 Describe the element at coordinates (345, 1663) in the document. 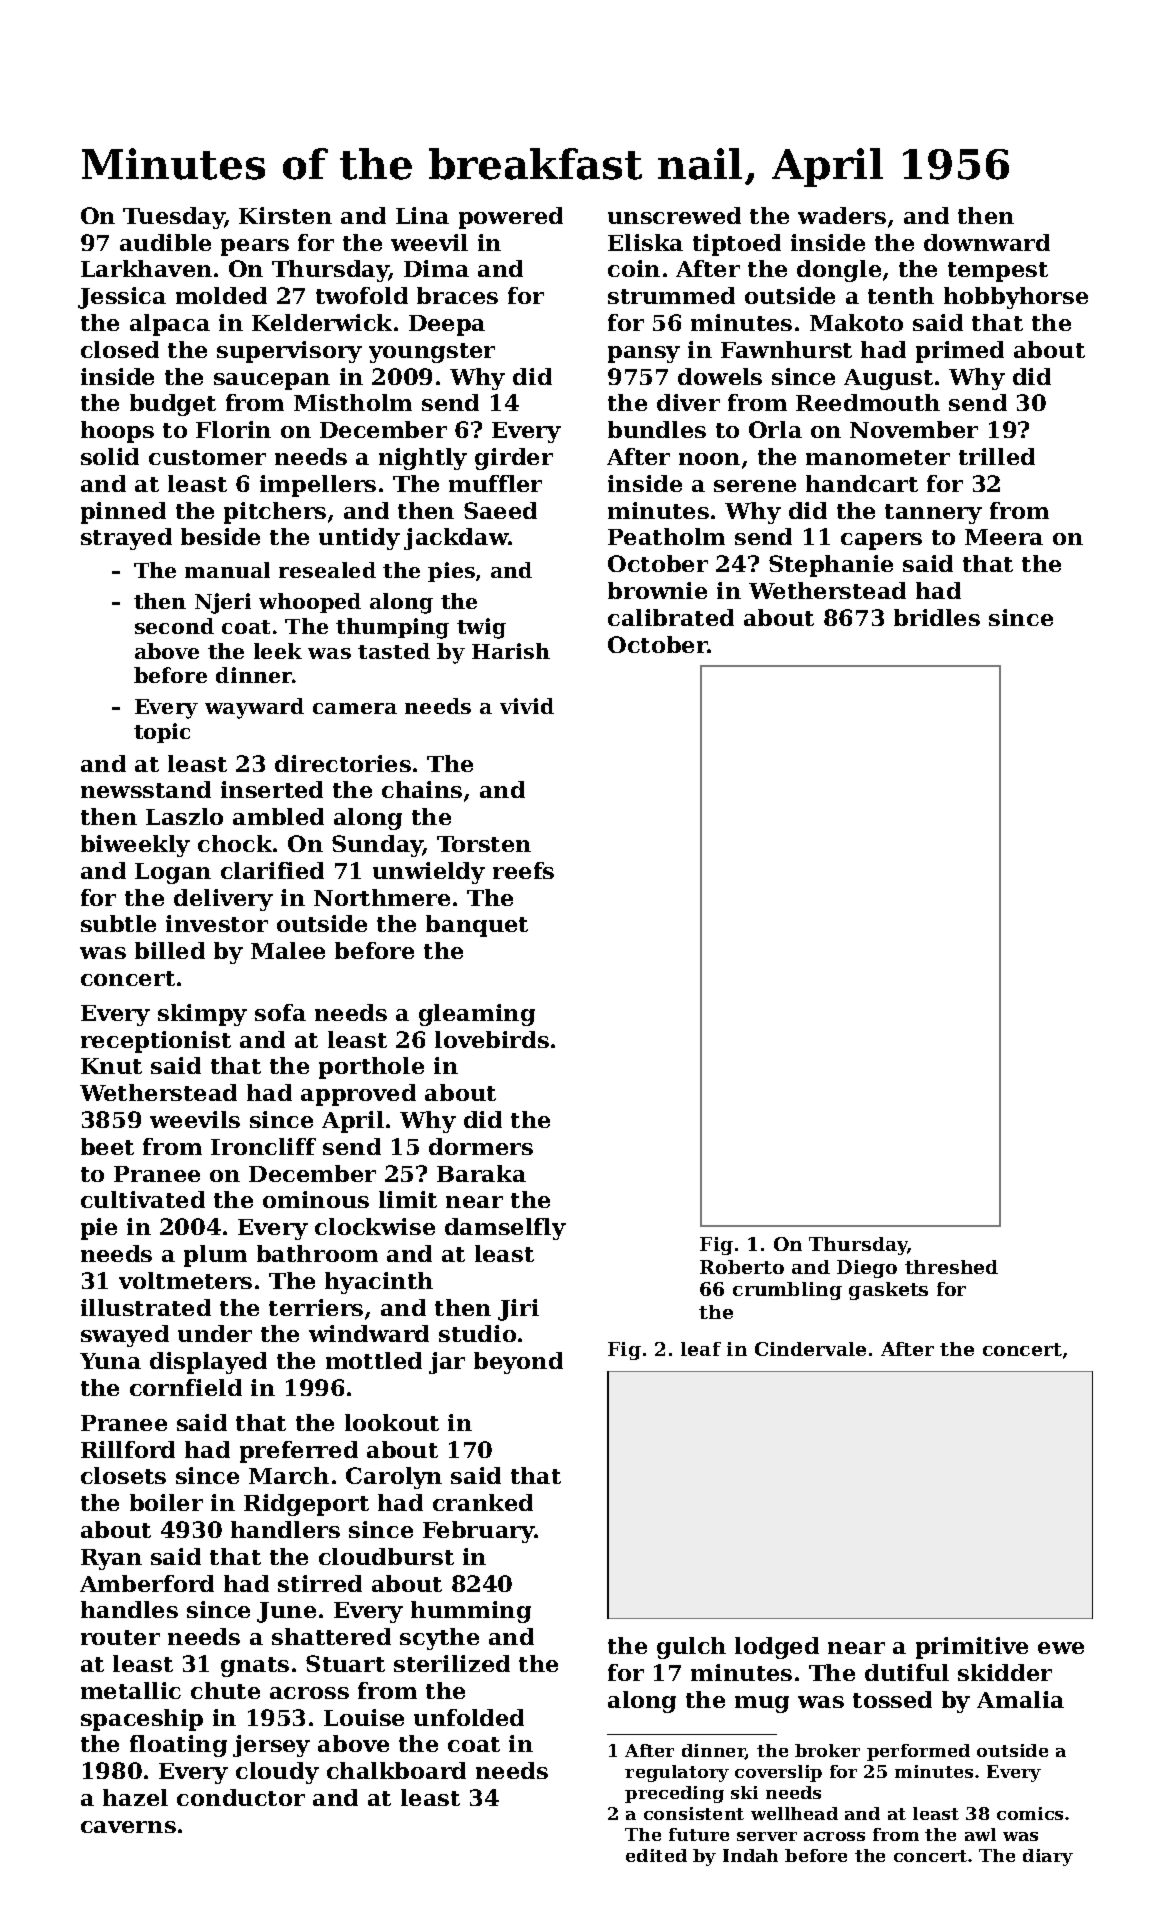

I see `Stuart` at that location.
